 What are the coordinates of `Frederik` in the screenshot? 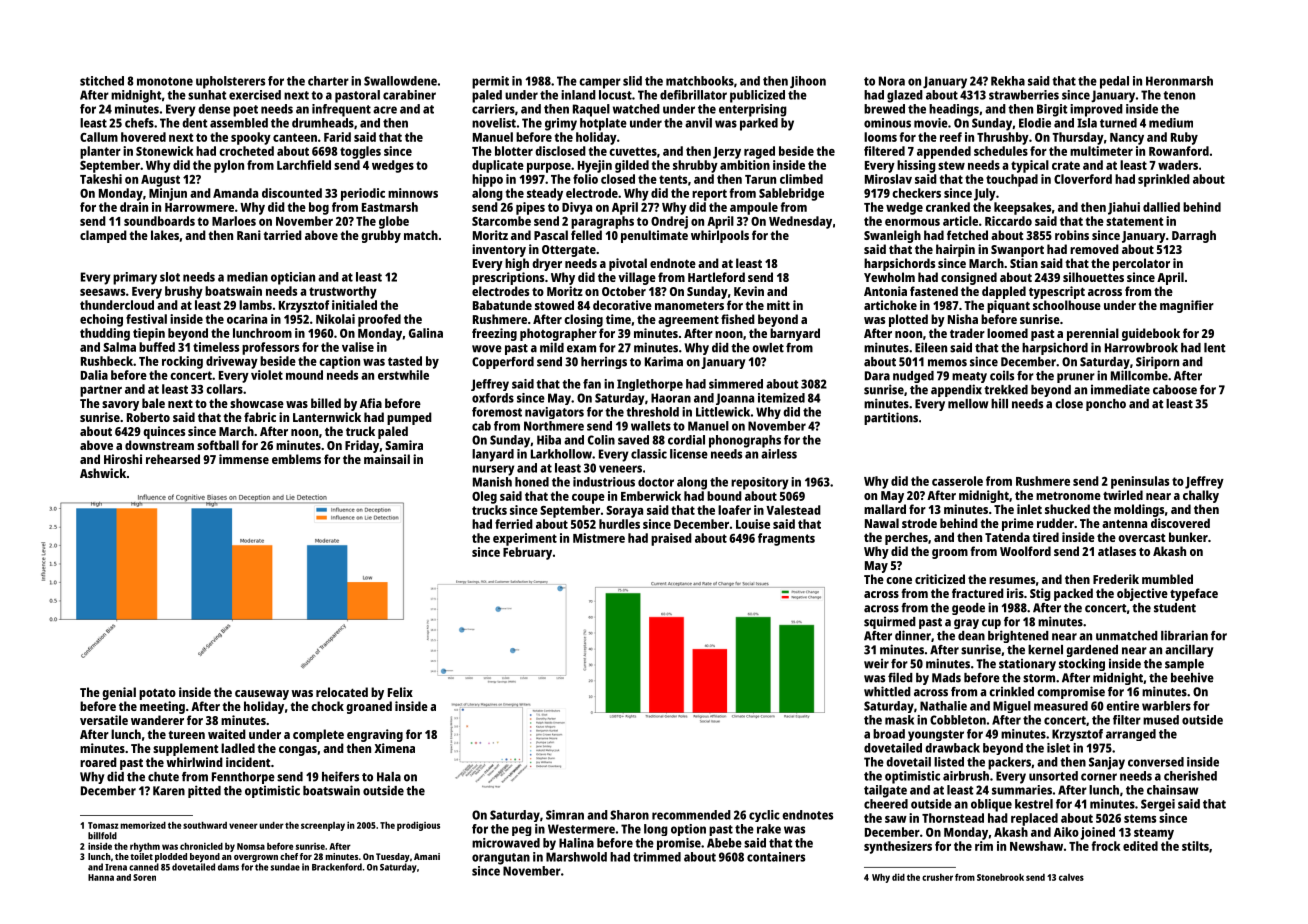 It's located at (1116, 579).
